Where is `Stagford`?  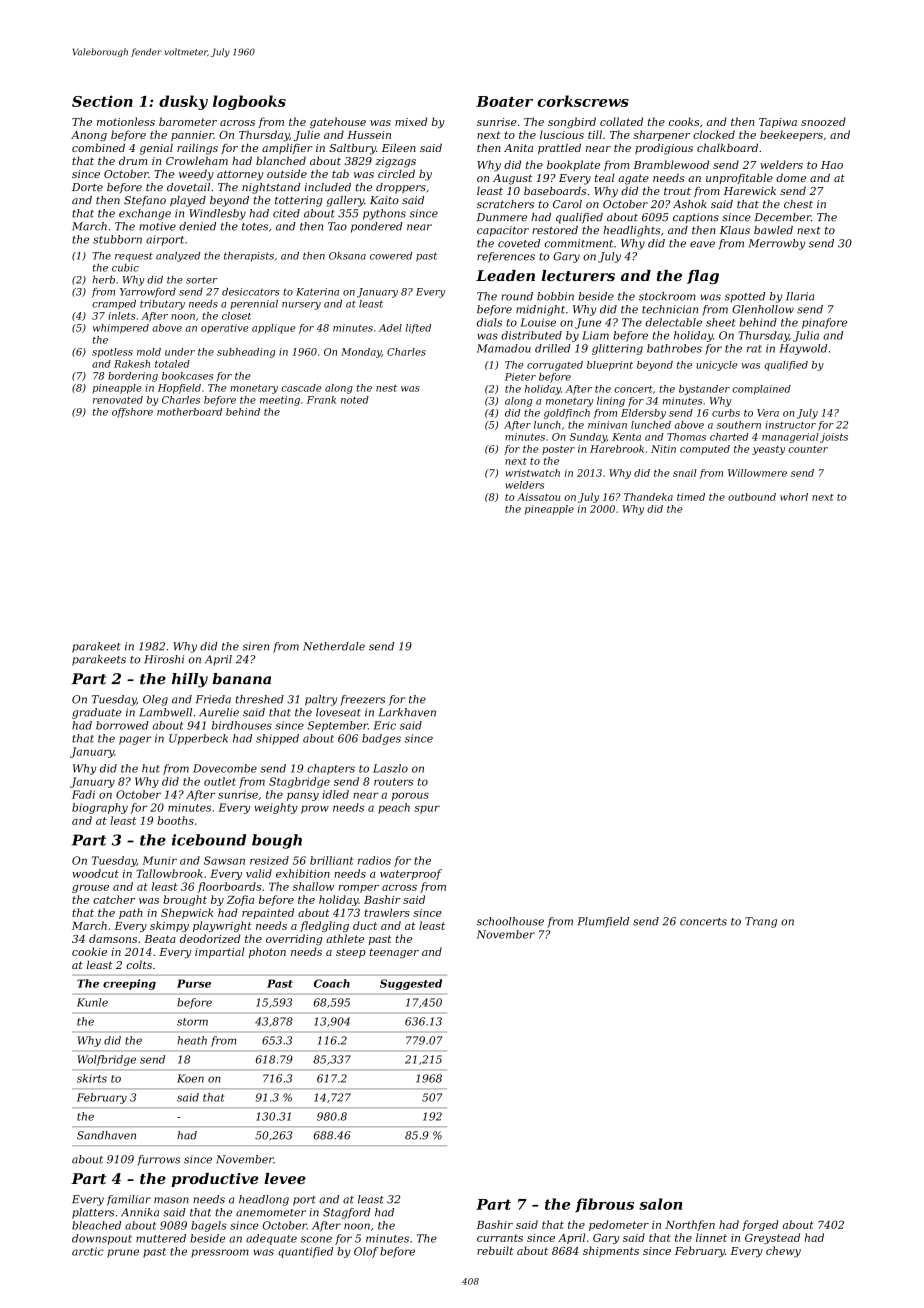 Stagford is located at coordinates (347, 1213).
